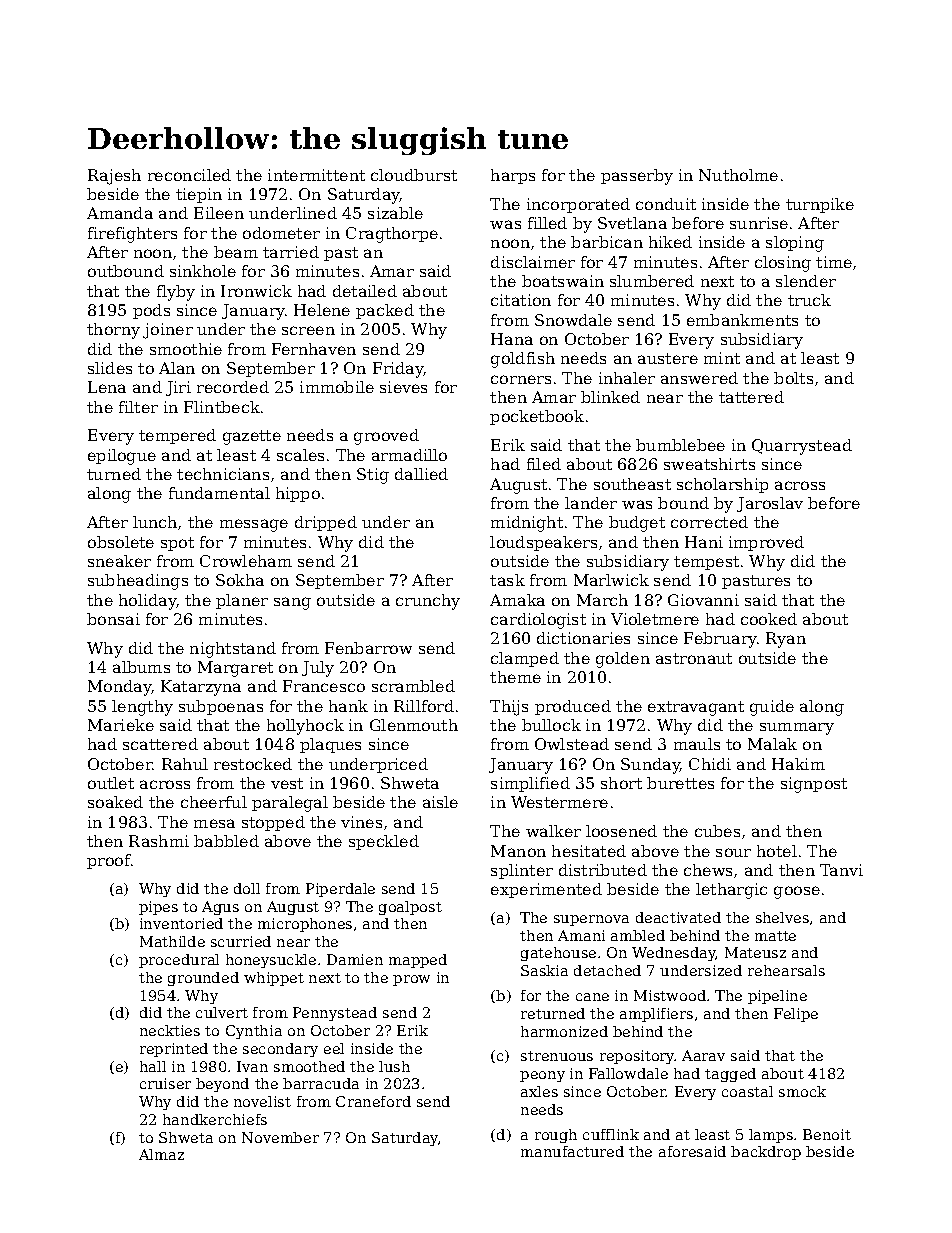  What do you see at coordinates (121, 725) in the document?
I see `Marieke` at bounding box center [121, 725].
